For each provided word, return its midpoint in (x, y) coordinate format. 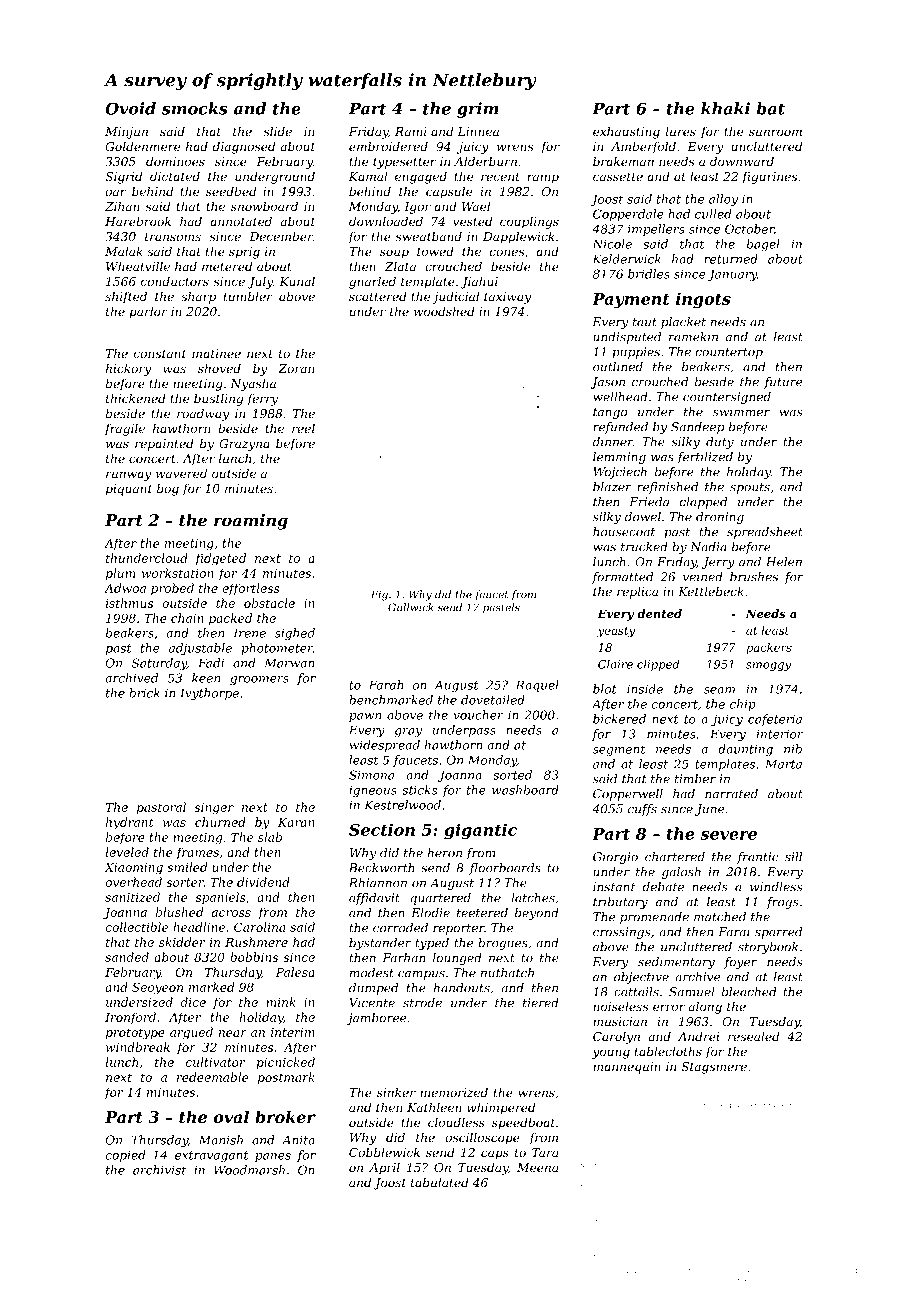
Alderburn (485, 161)
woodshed (444, 311)
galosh (681, 873)
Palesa (295, 972)
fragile (124, 429)
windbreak (138, 1047)
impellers (656, 230)
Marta (783, 764)
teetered (482, 913)
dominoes (175, 161)
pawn (365, 717)
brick (144, 693)
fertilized (705, 458)
